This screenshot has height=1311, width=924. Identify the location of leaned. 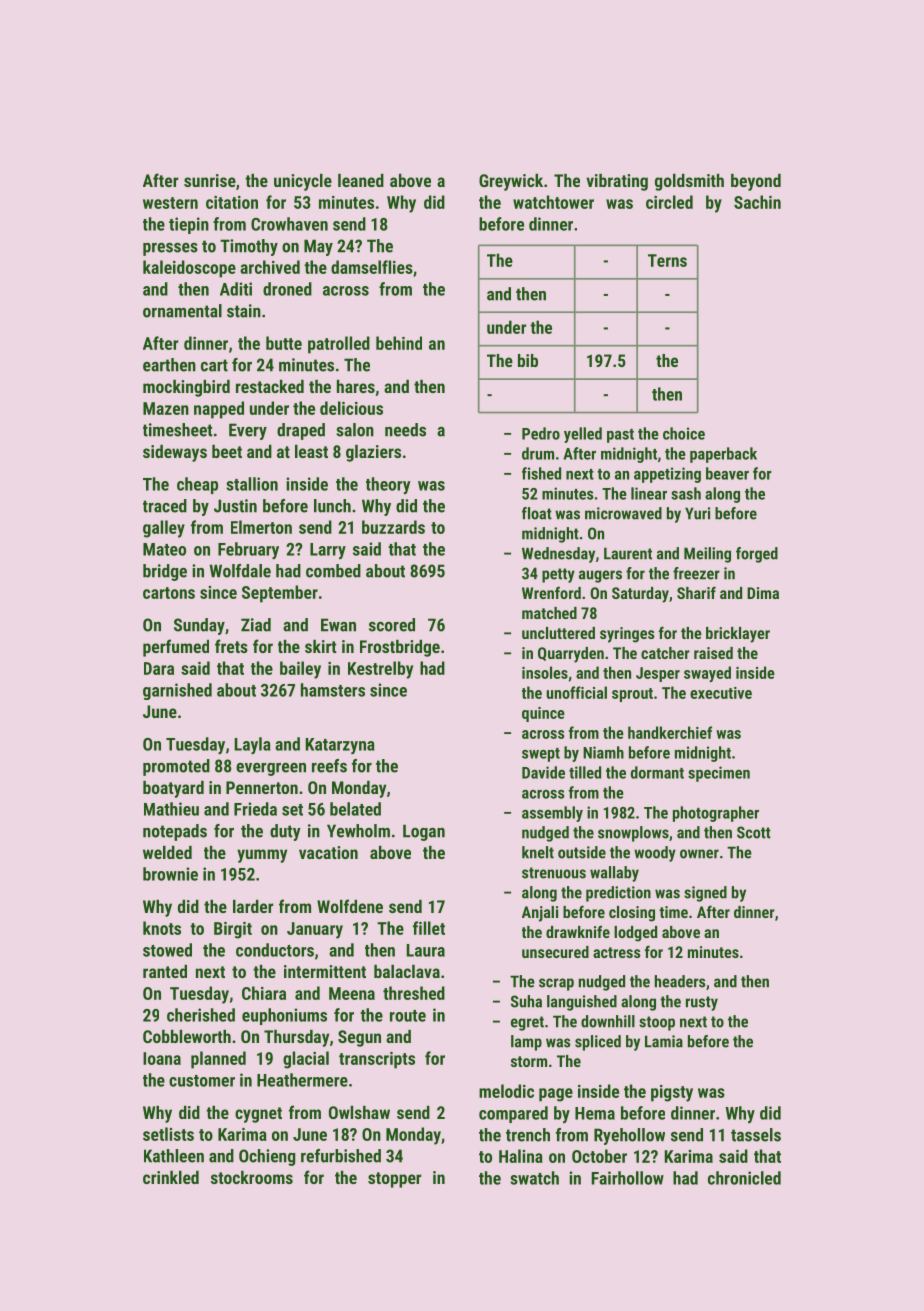
(361, 180).
